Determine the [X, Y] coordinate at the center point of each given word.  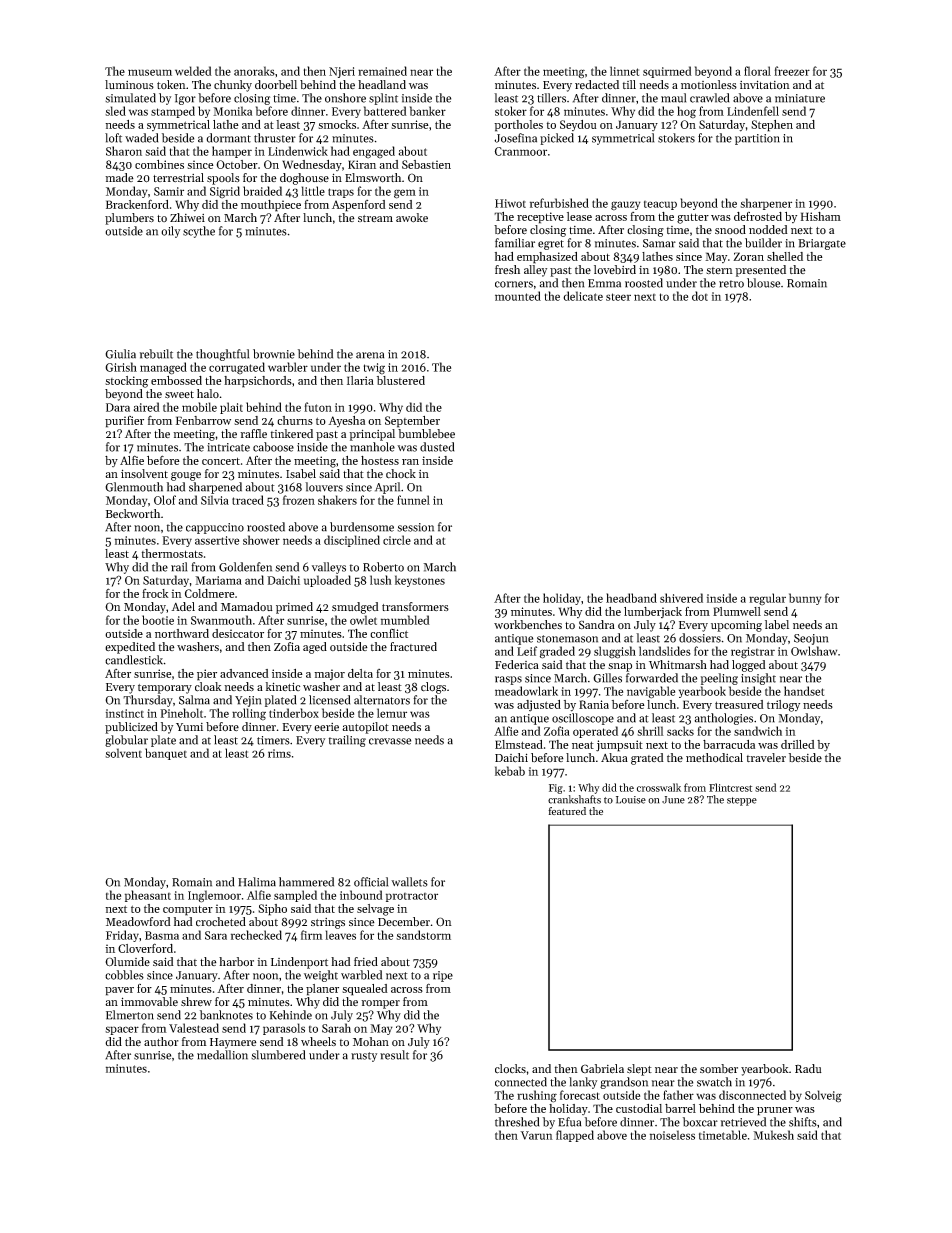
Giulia [120, 354]
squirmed [667, 72]
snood [730, 229]
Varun [536, 1135]
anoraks [254, 71]
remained [382, 71]
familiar [515, 243]
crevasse [390, 741]
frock [155, 593]
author [161, 1042]
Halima [257, 882]
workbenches [528, 625]
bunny [805, 599]
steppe [742, 801]
